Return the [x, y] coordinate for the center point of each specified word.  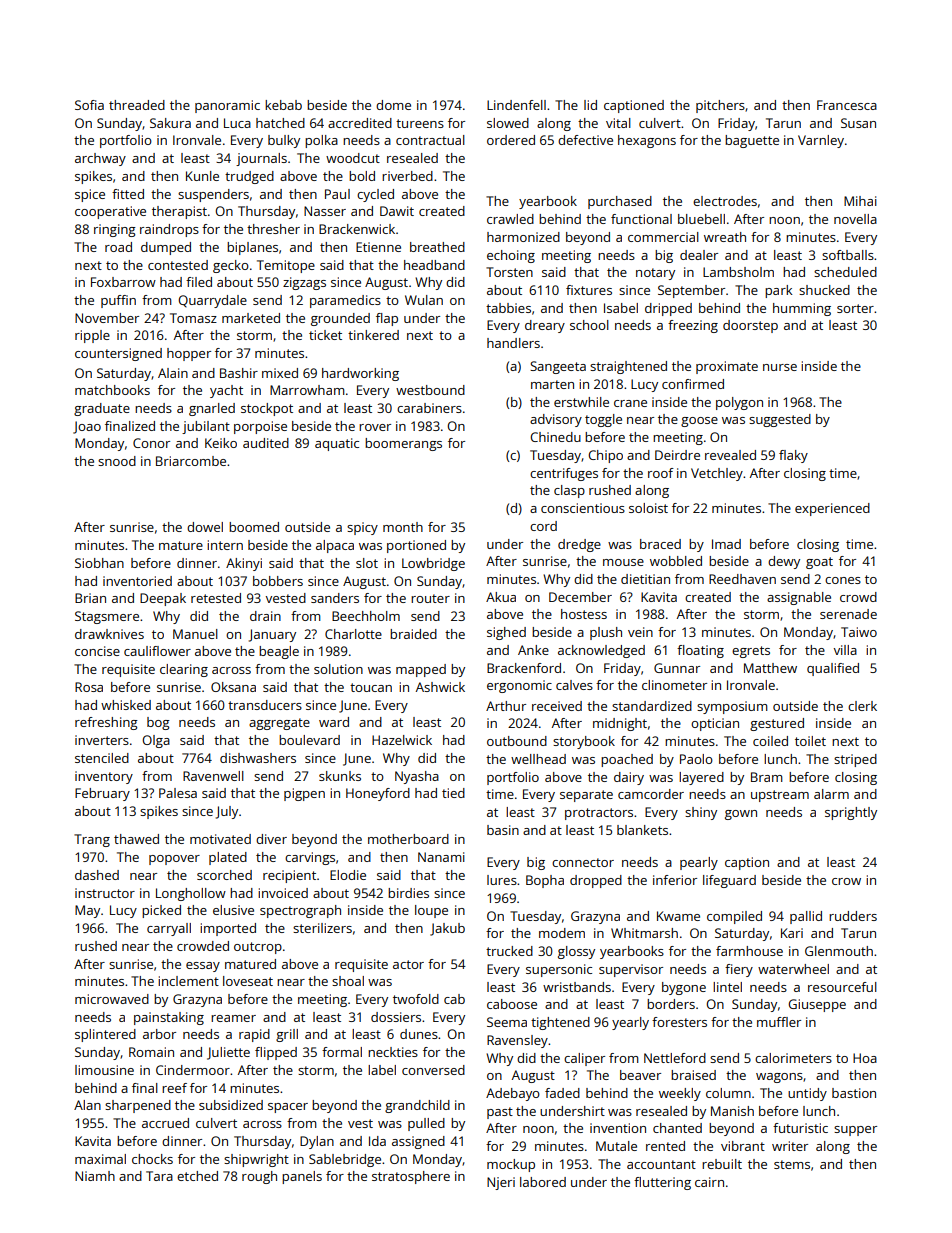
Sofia [89, 105]
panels [302, 1177]
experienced [832, 509]
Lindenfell [516, 105]
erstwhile [581, 402]
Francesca [847, 105]
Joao [87, 427]
